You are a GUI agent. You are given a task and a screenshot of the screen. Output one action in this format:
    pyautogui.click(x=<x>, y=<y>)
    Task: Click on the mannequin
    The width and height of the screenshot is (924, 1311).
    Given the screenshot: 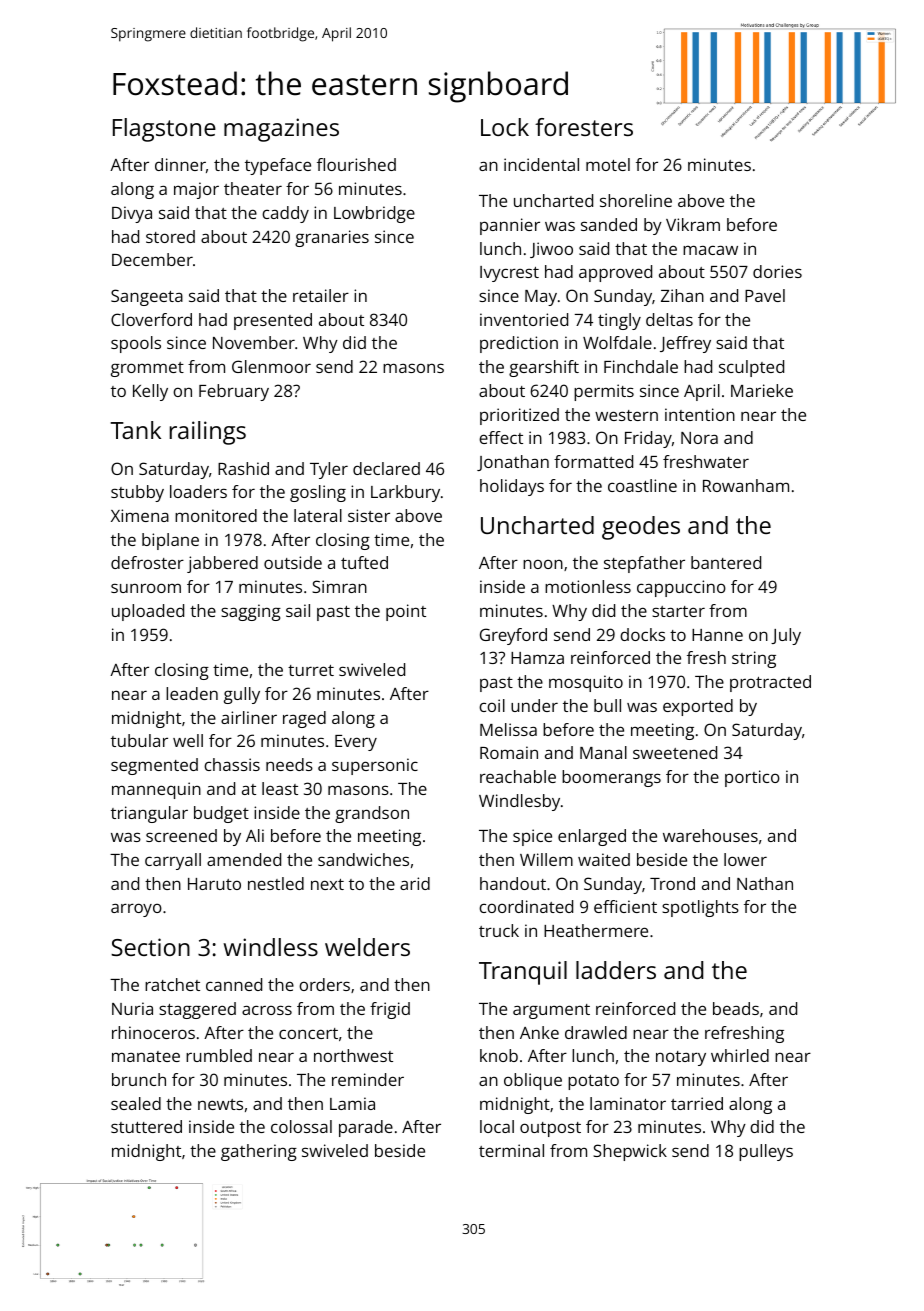 What is the action you would take?
    pyautogui.click(x=156, y=790)
